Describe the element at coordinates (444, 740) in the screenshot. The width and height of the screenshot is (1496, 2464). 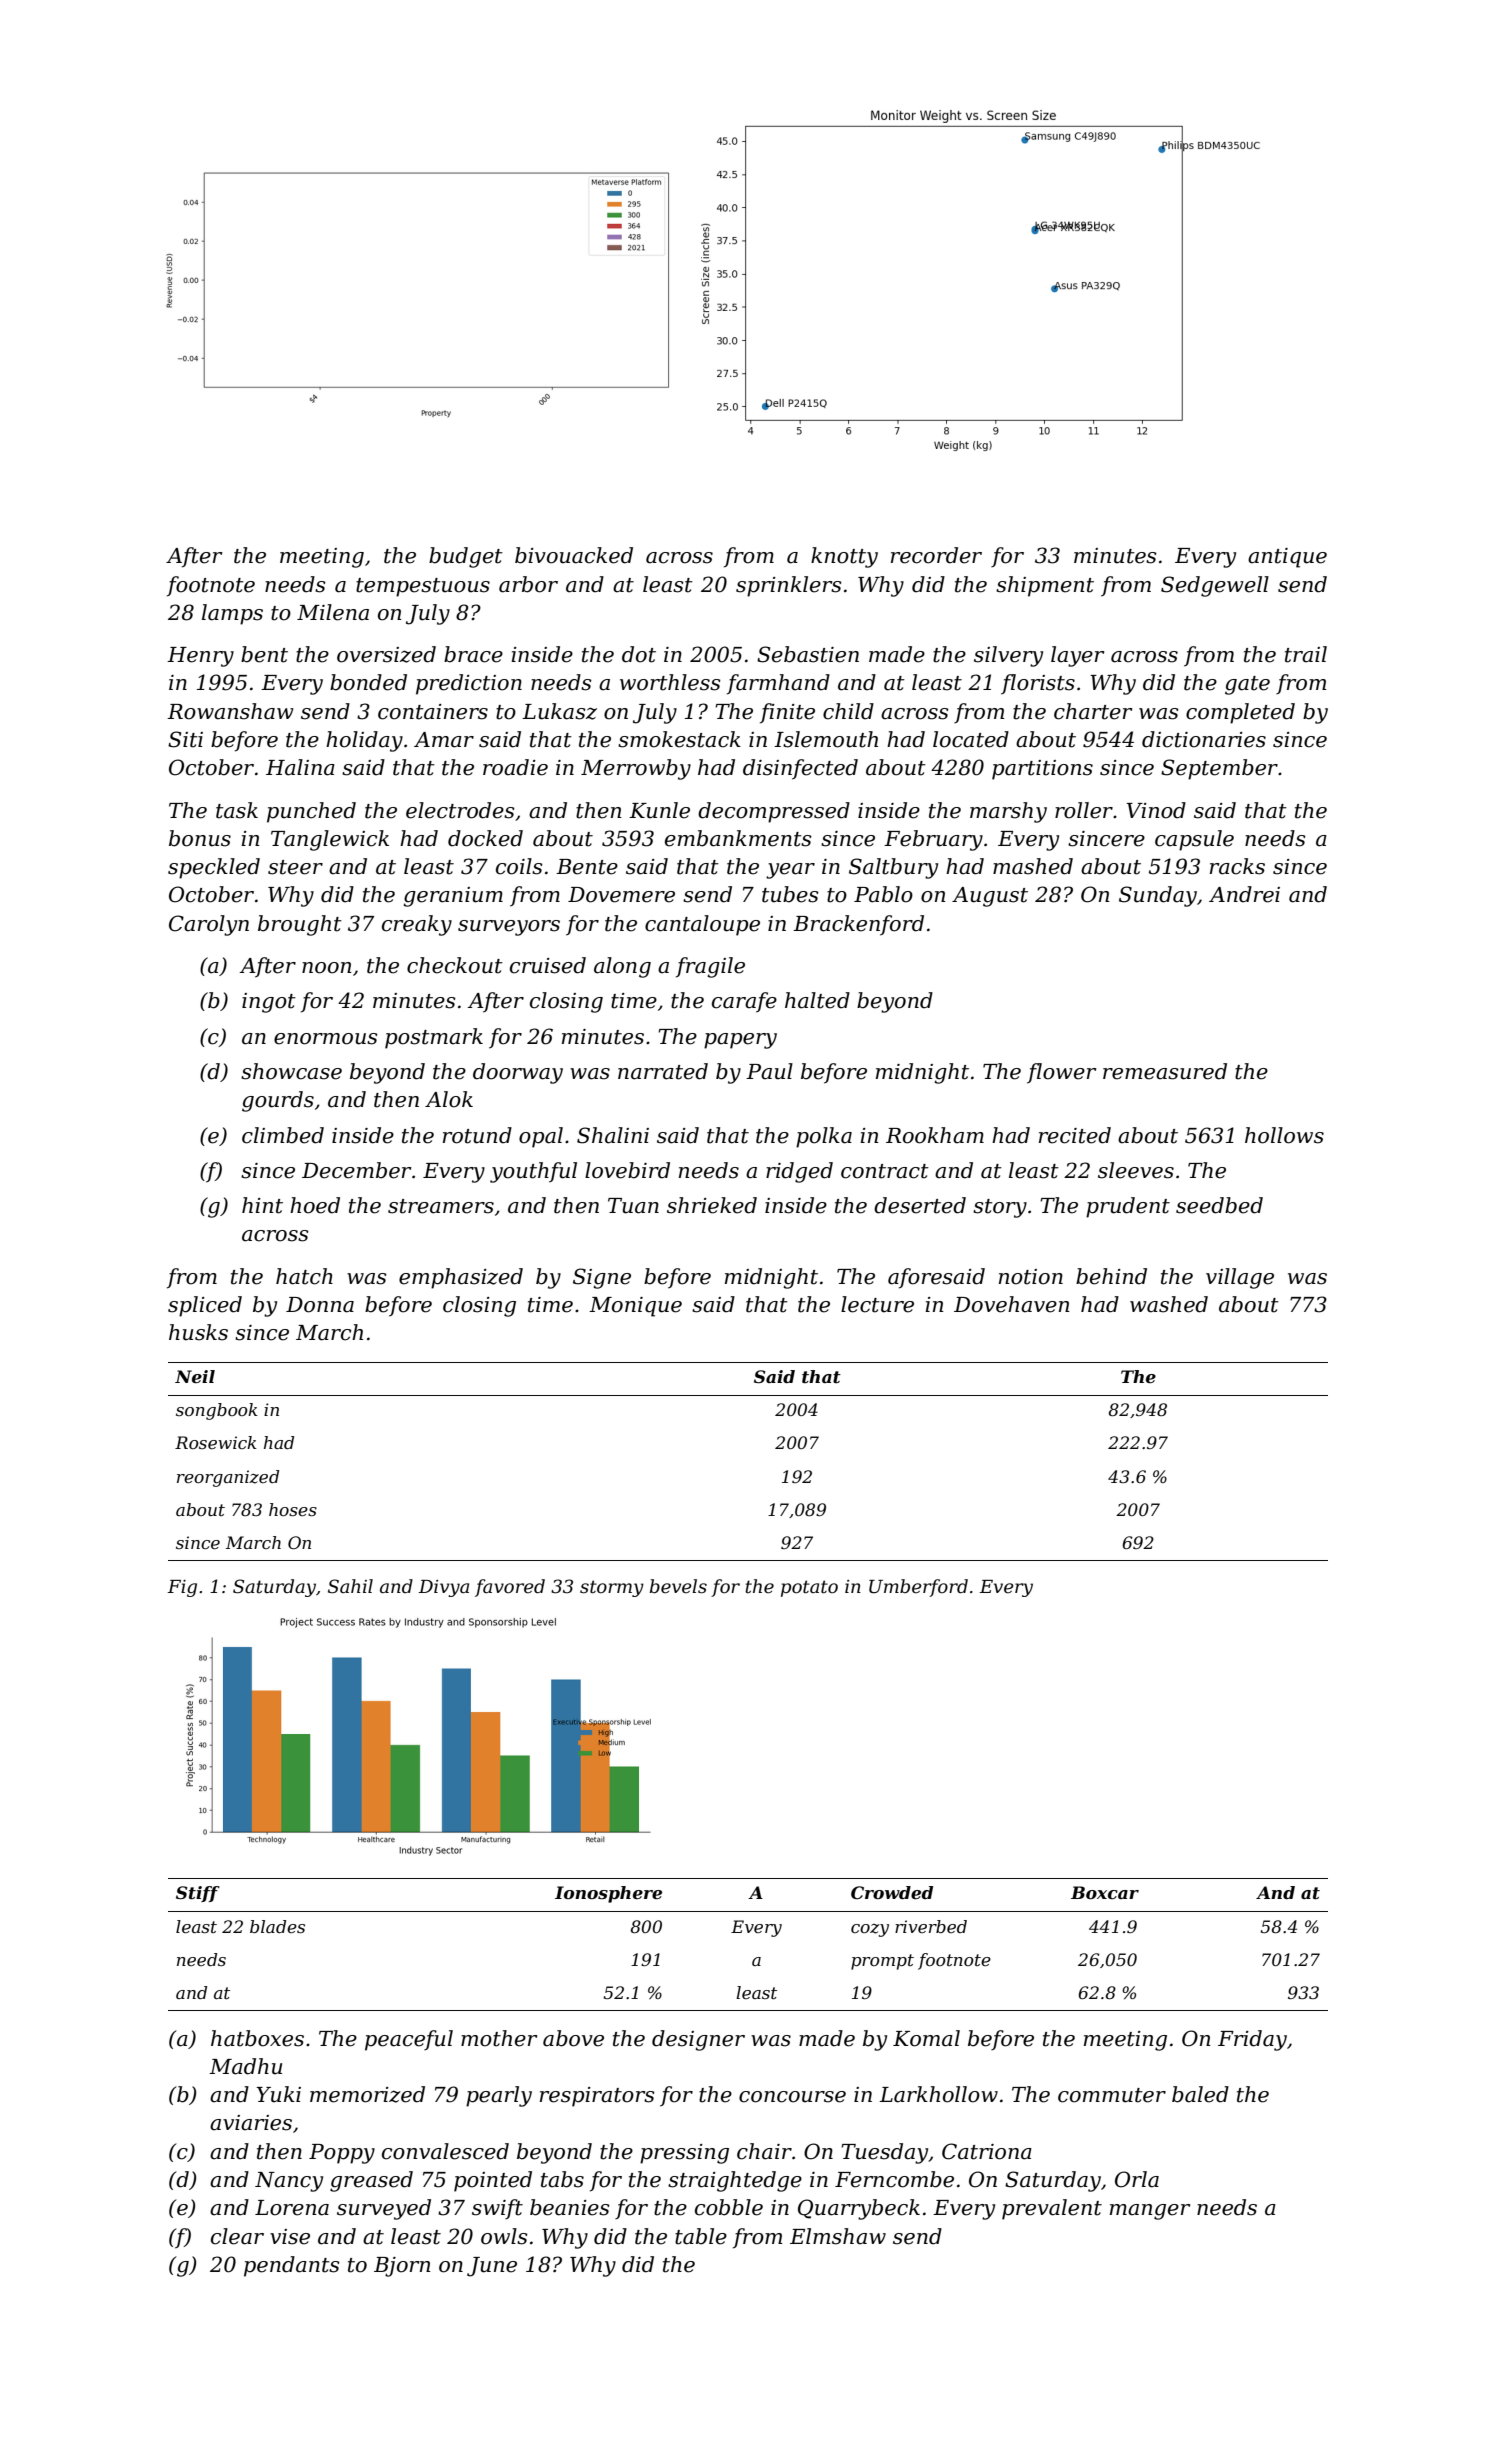
I see `Amar` at that location.
